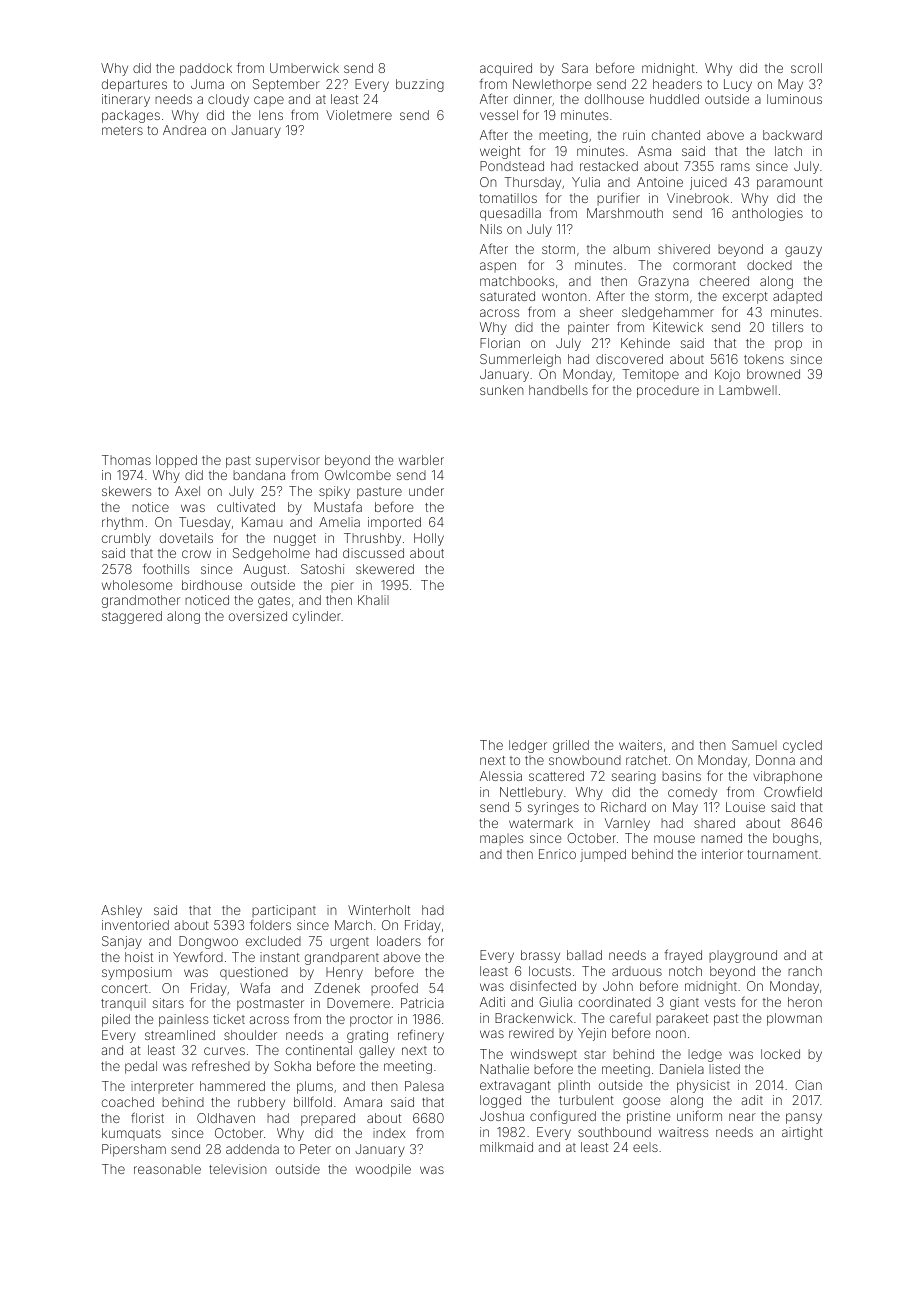 The image size is (924, 1308). I want to click on procedure, so click(668, 391).
